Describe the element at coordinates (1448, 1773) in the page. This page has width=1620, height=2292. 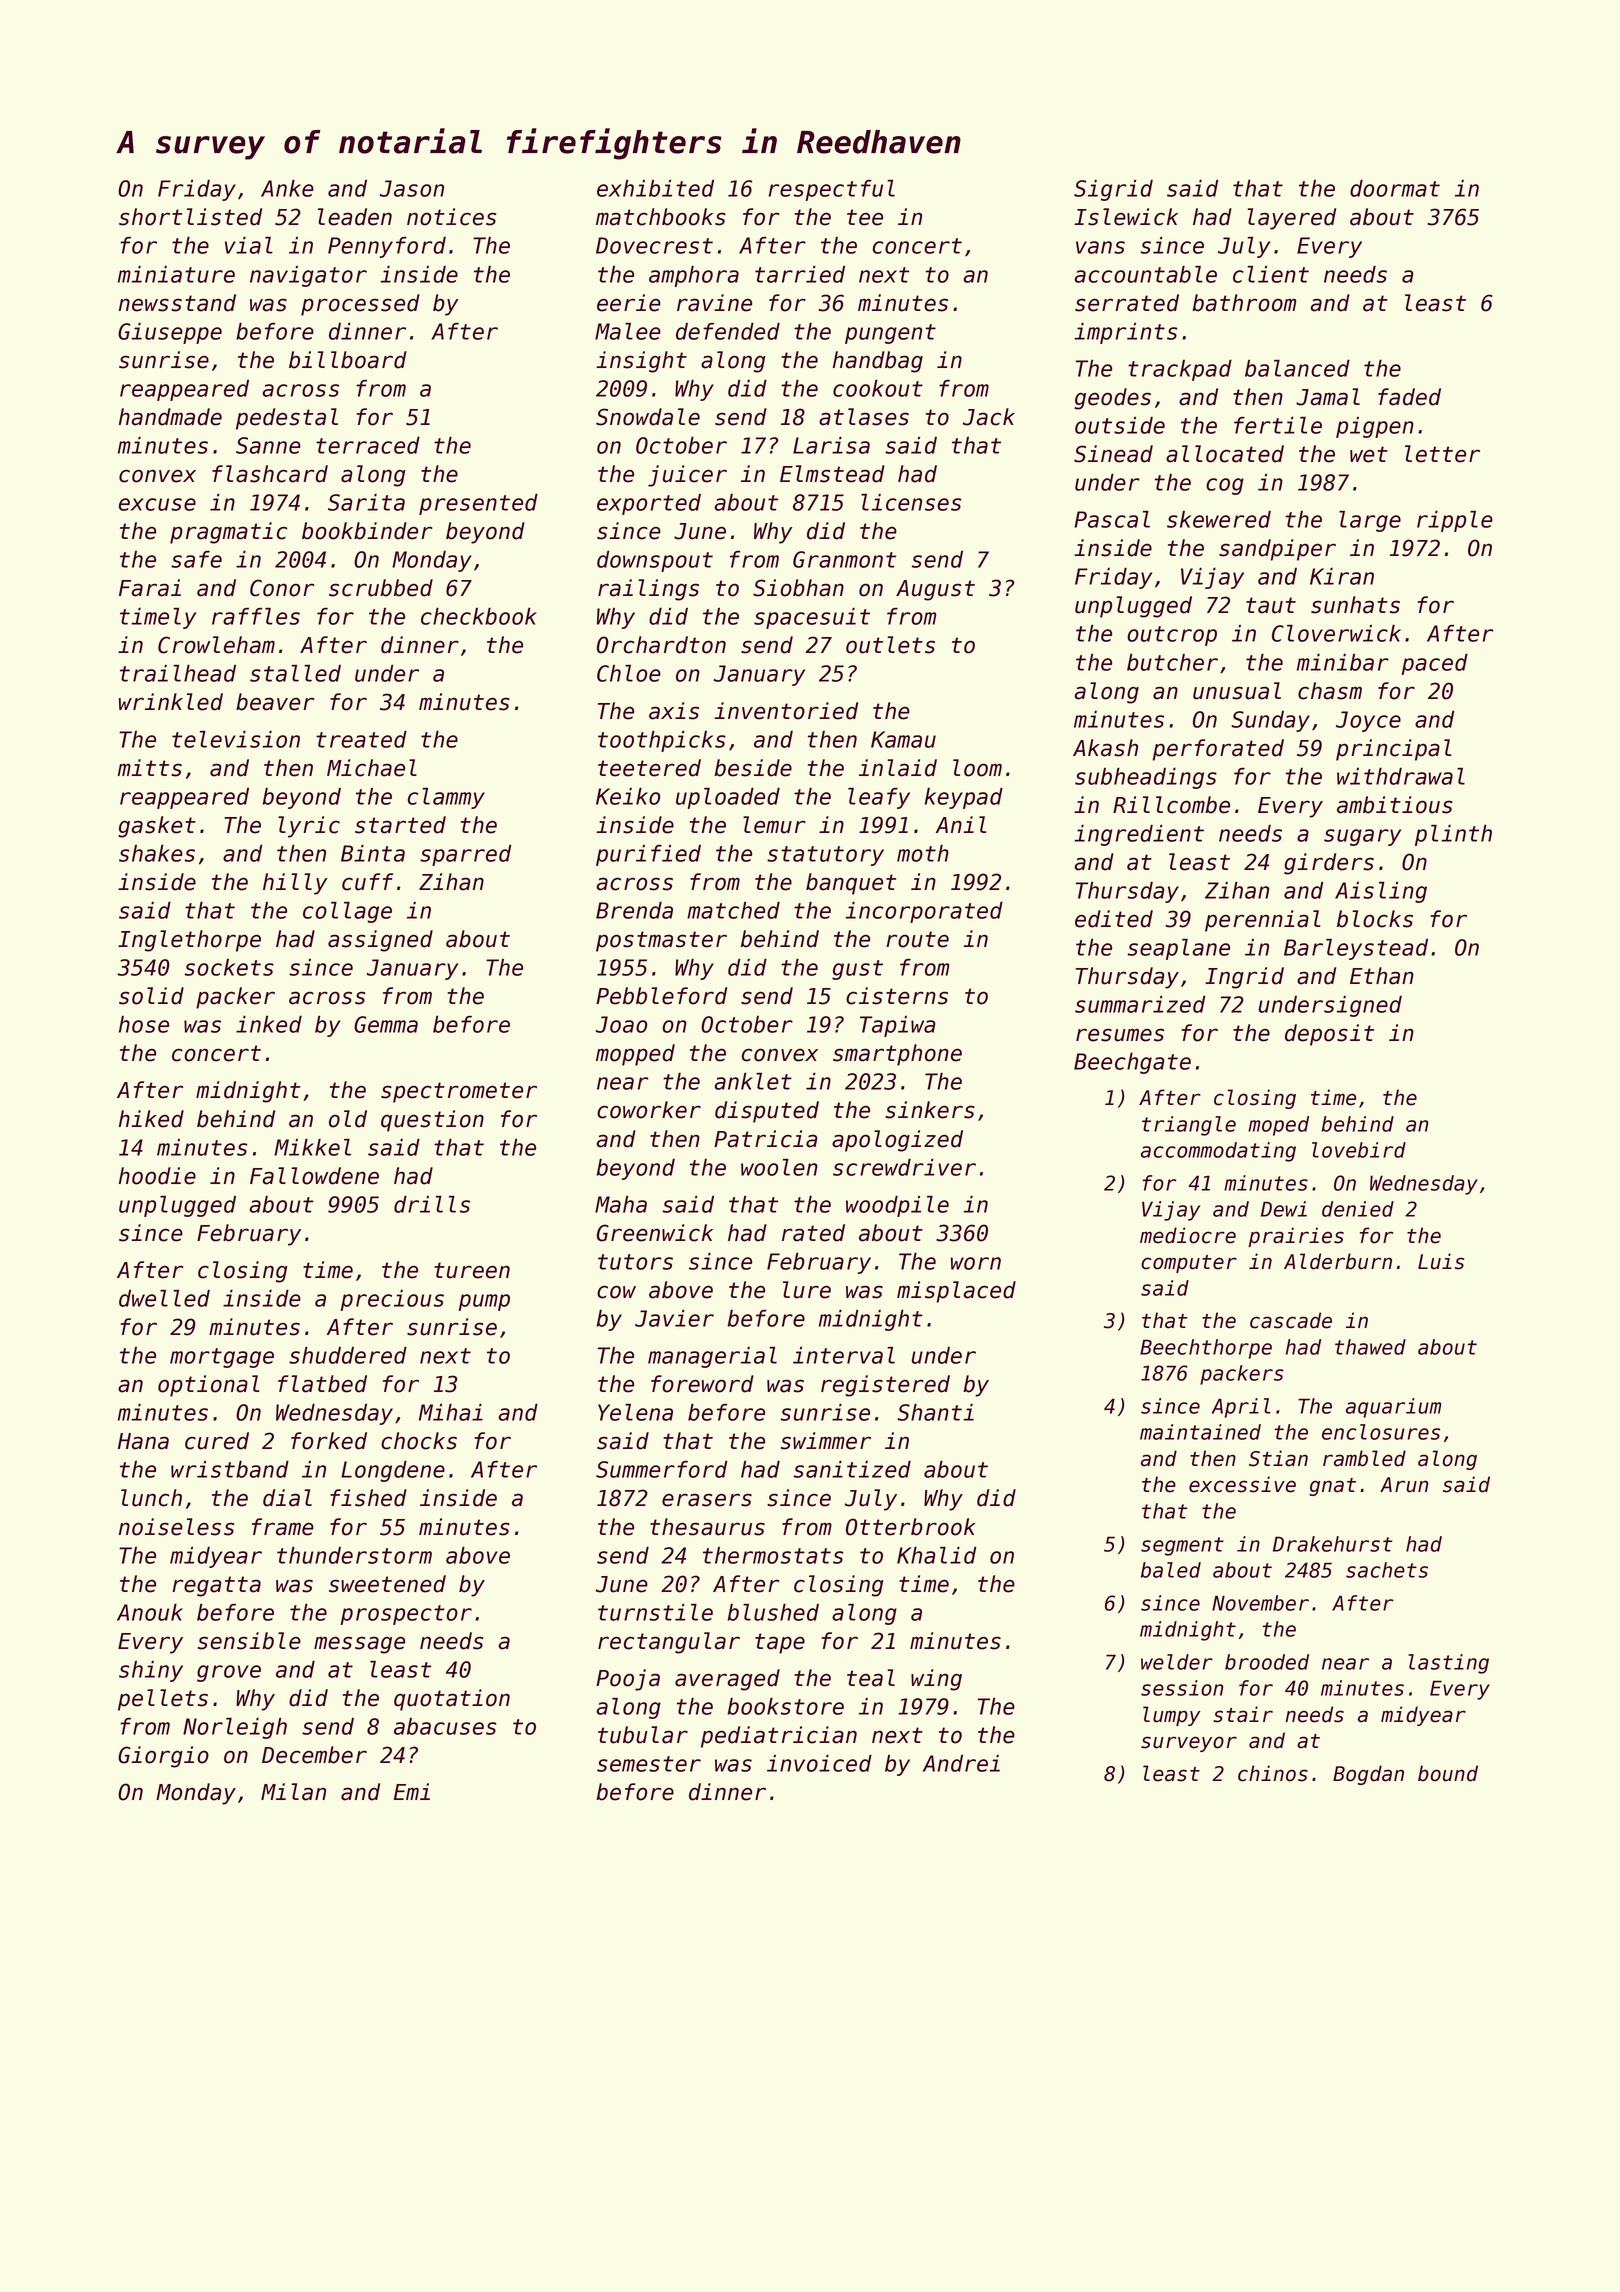
I see `bound` at that location.
